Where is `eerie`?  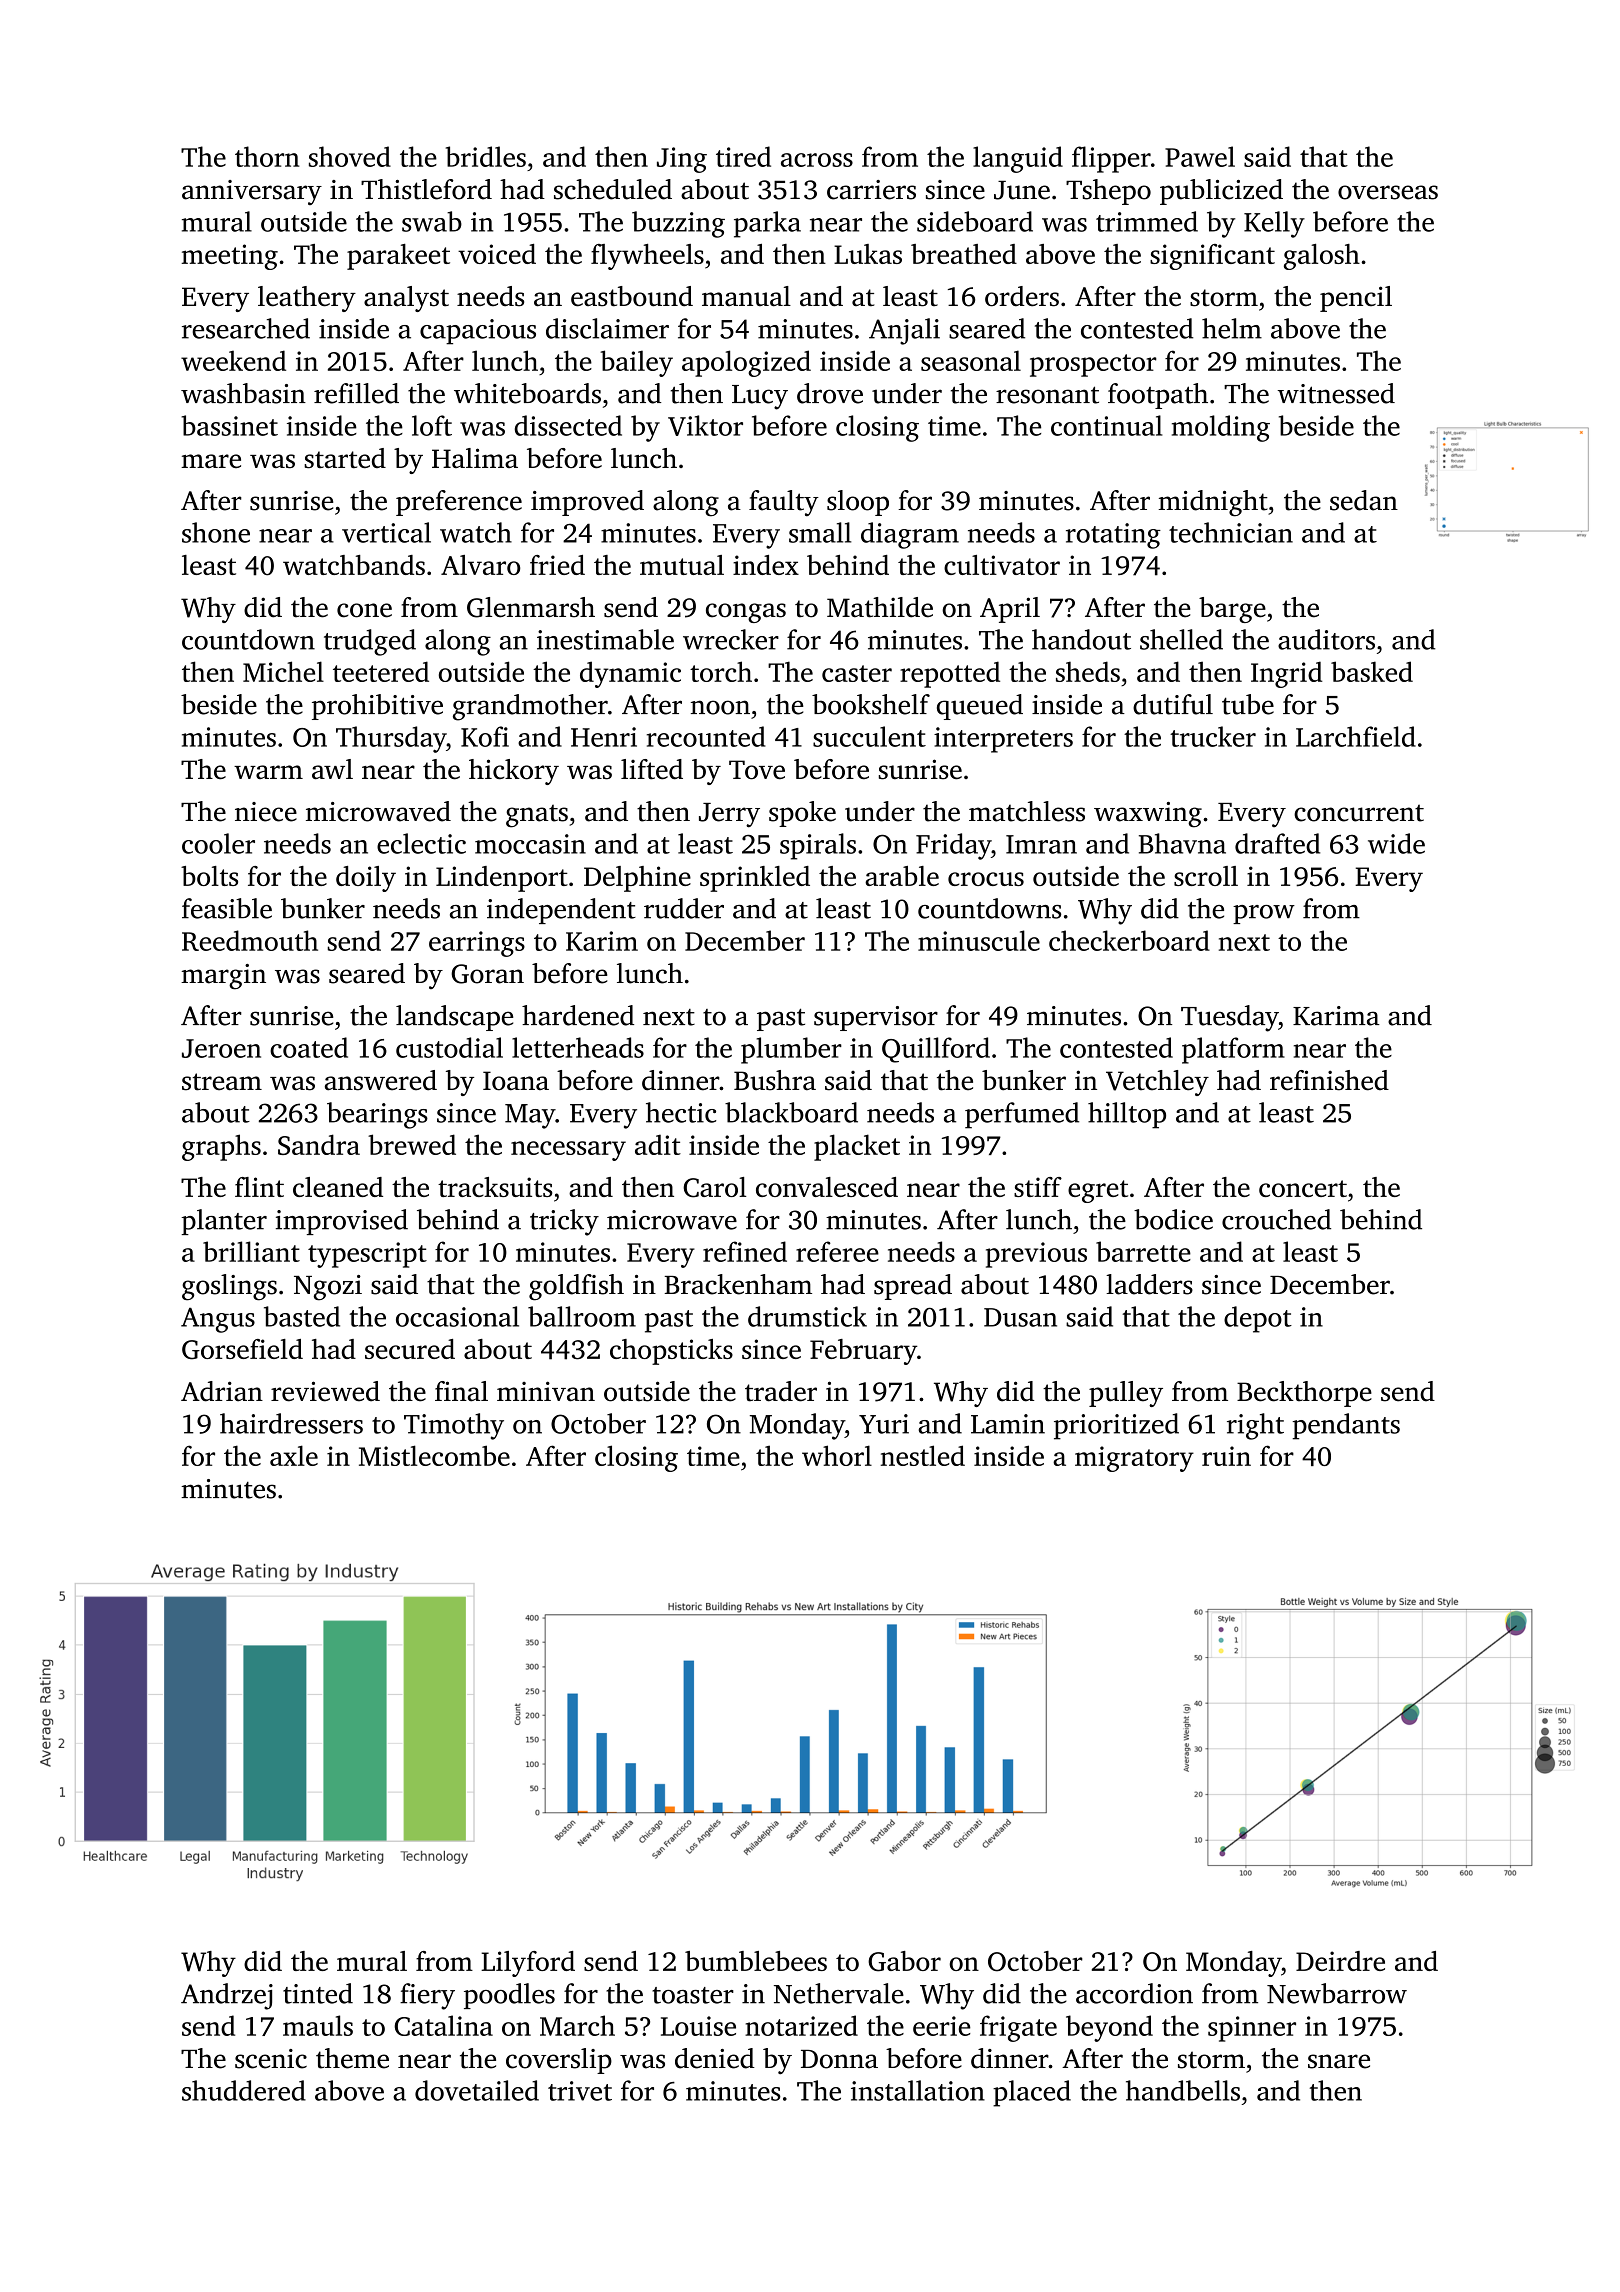
eerie is located at coordinates (942, 2026).
